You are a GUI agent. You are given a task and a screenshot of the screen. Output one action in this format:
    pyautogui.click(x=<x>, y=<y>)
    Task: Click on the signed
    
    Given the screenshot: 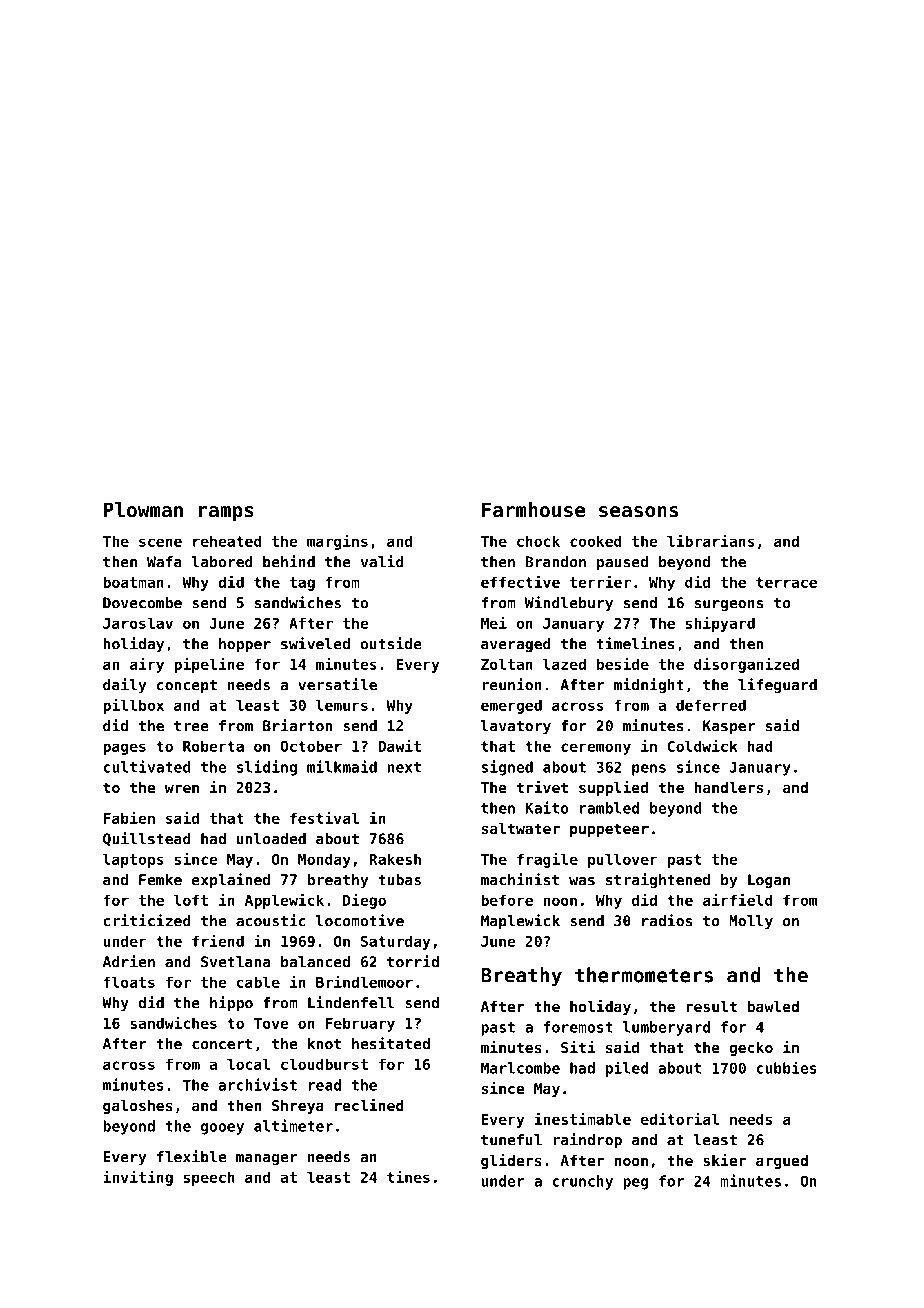 What is the action you would take?
    pyautogui.click(x=507, y=768)
